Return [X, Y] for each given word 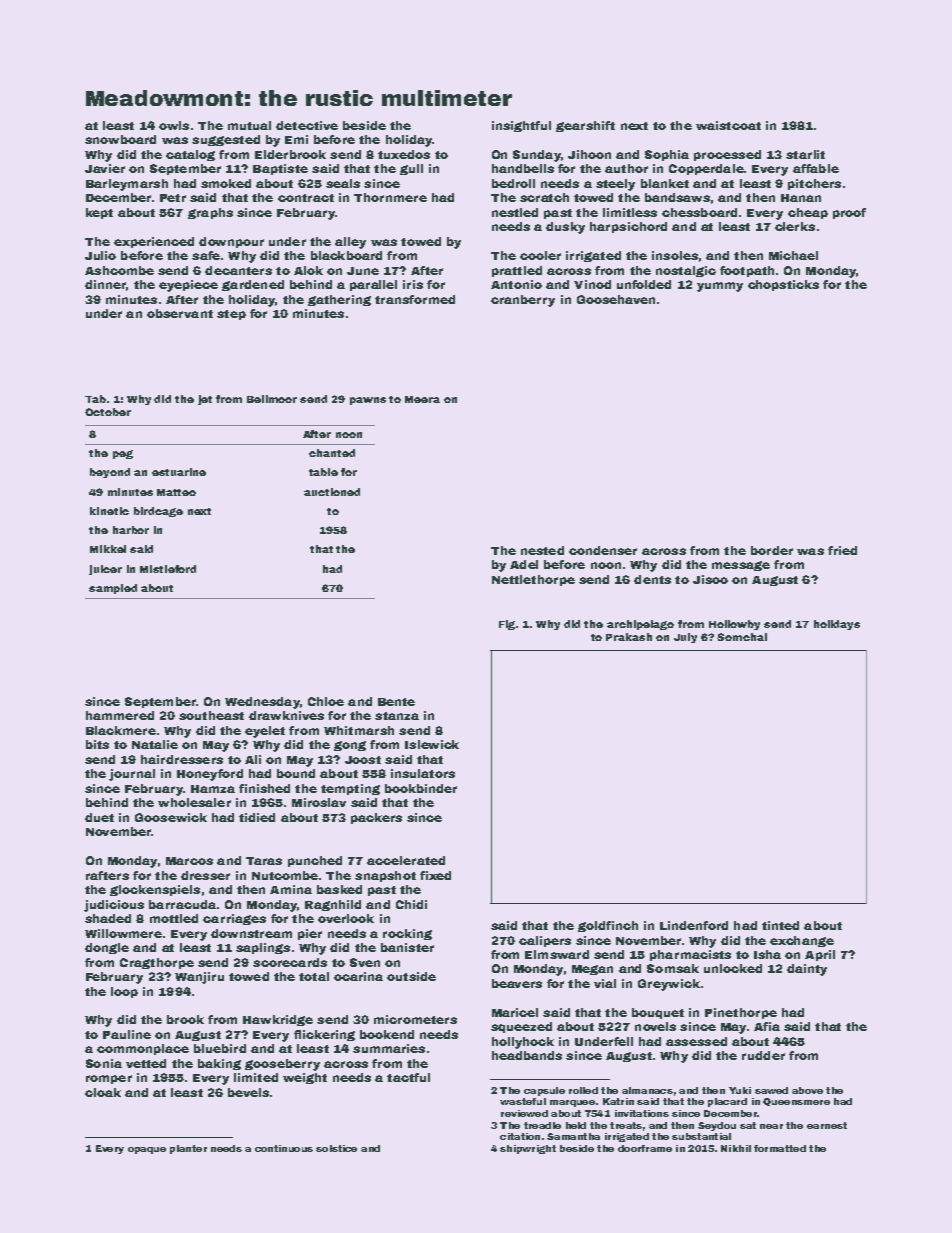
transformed [415, 299]
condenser [603, 550]
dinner [105, 284]
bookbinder [421, 788]
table [323, 472]
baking [219, 1064]
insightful [521, 126]
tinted [780, 925]
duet [99, 817]
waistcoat [728, 125]
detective [307, 125]
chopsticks [783, 285]
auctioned [332, 492]
